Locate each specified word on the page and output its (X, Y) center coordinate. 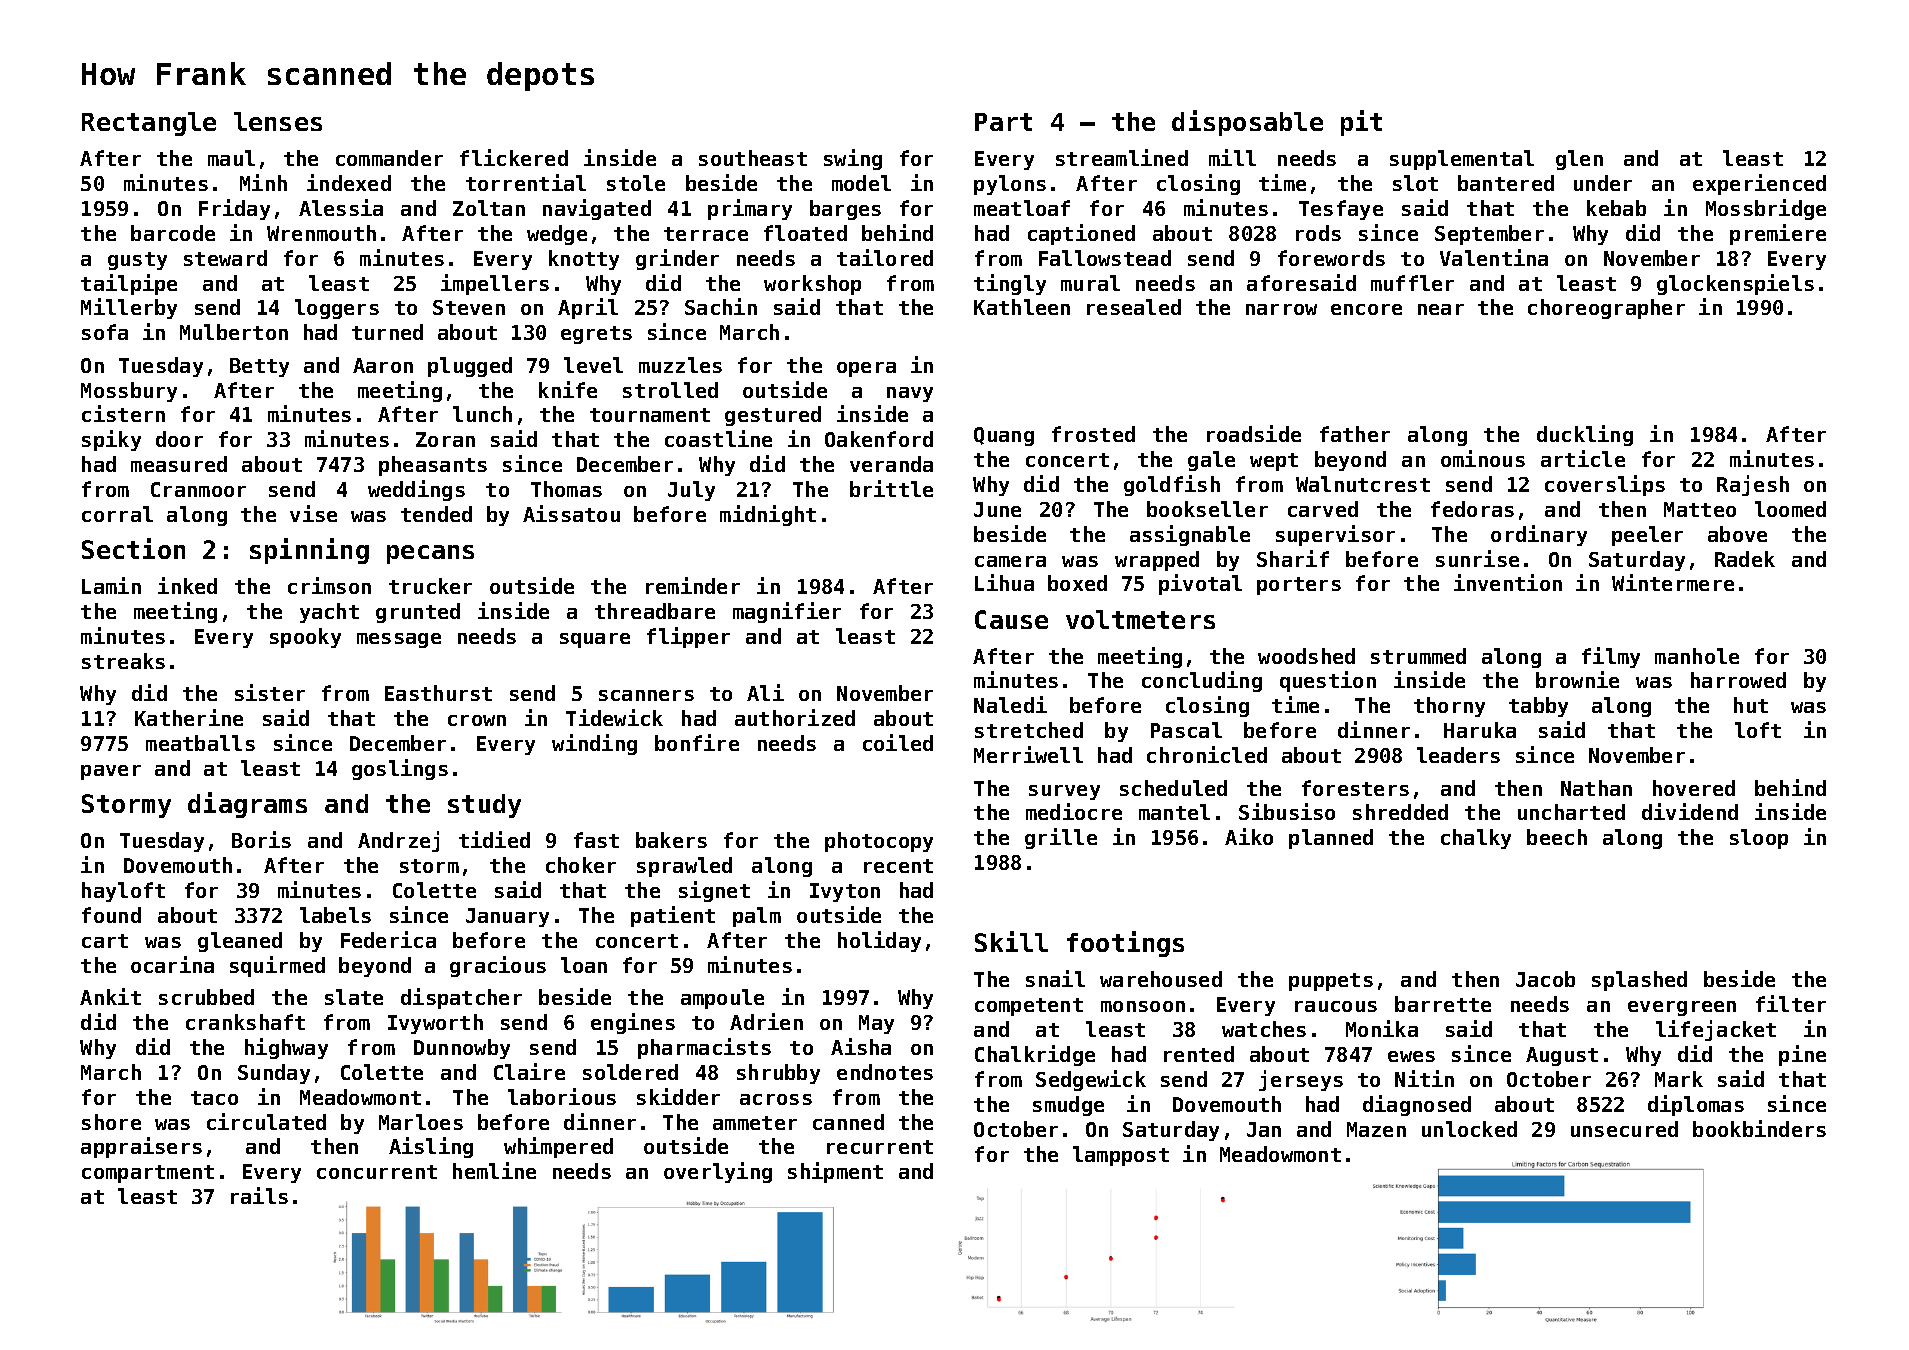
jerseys (1301, 1080)
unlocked (1469, 1129)
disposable (1247, 123)
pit (1361, 123)
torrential (526, 182)
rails (259, 1195)
